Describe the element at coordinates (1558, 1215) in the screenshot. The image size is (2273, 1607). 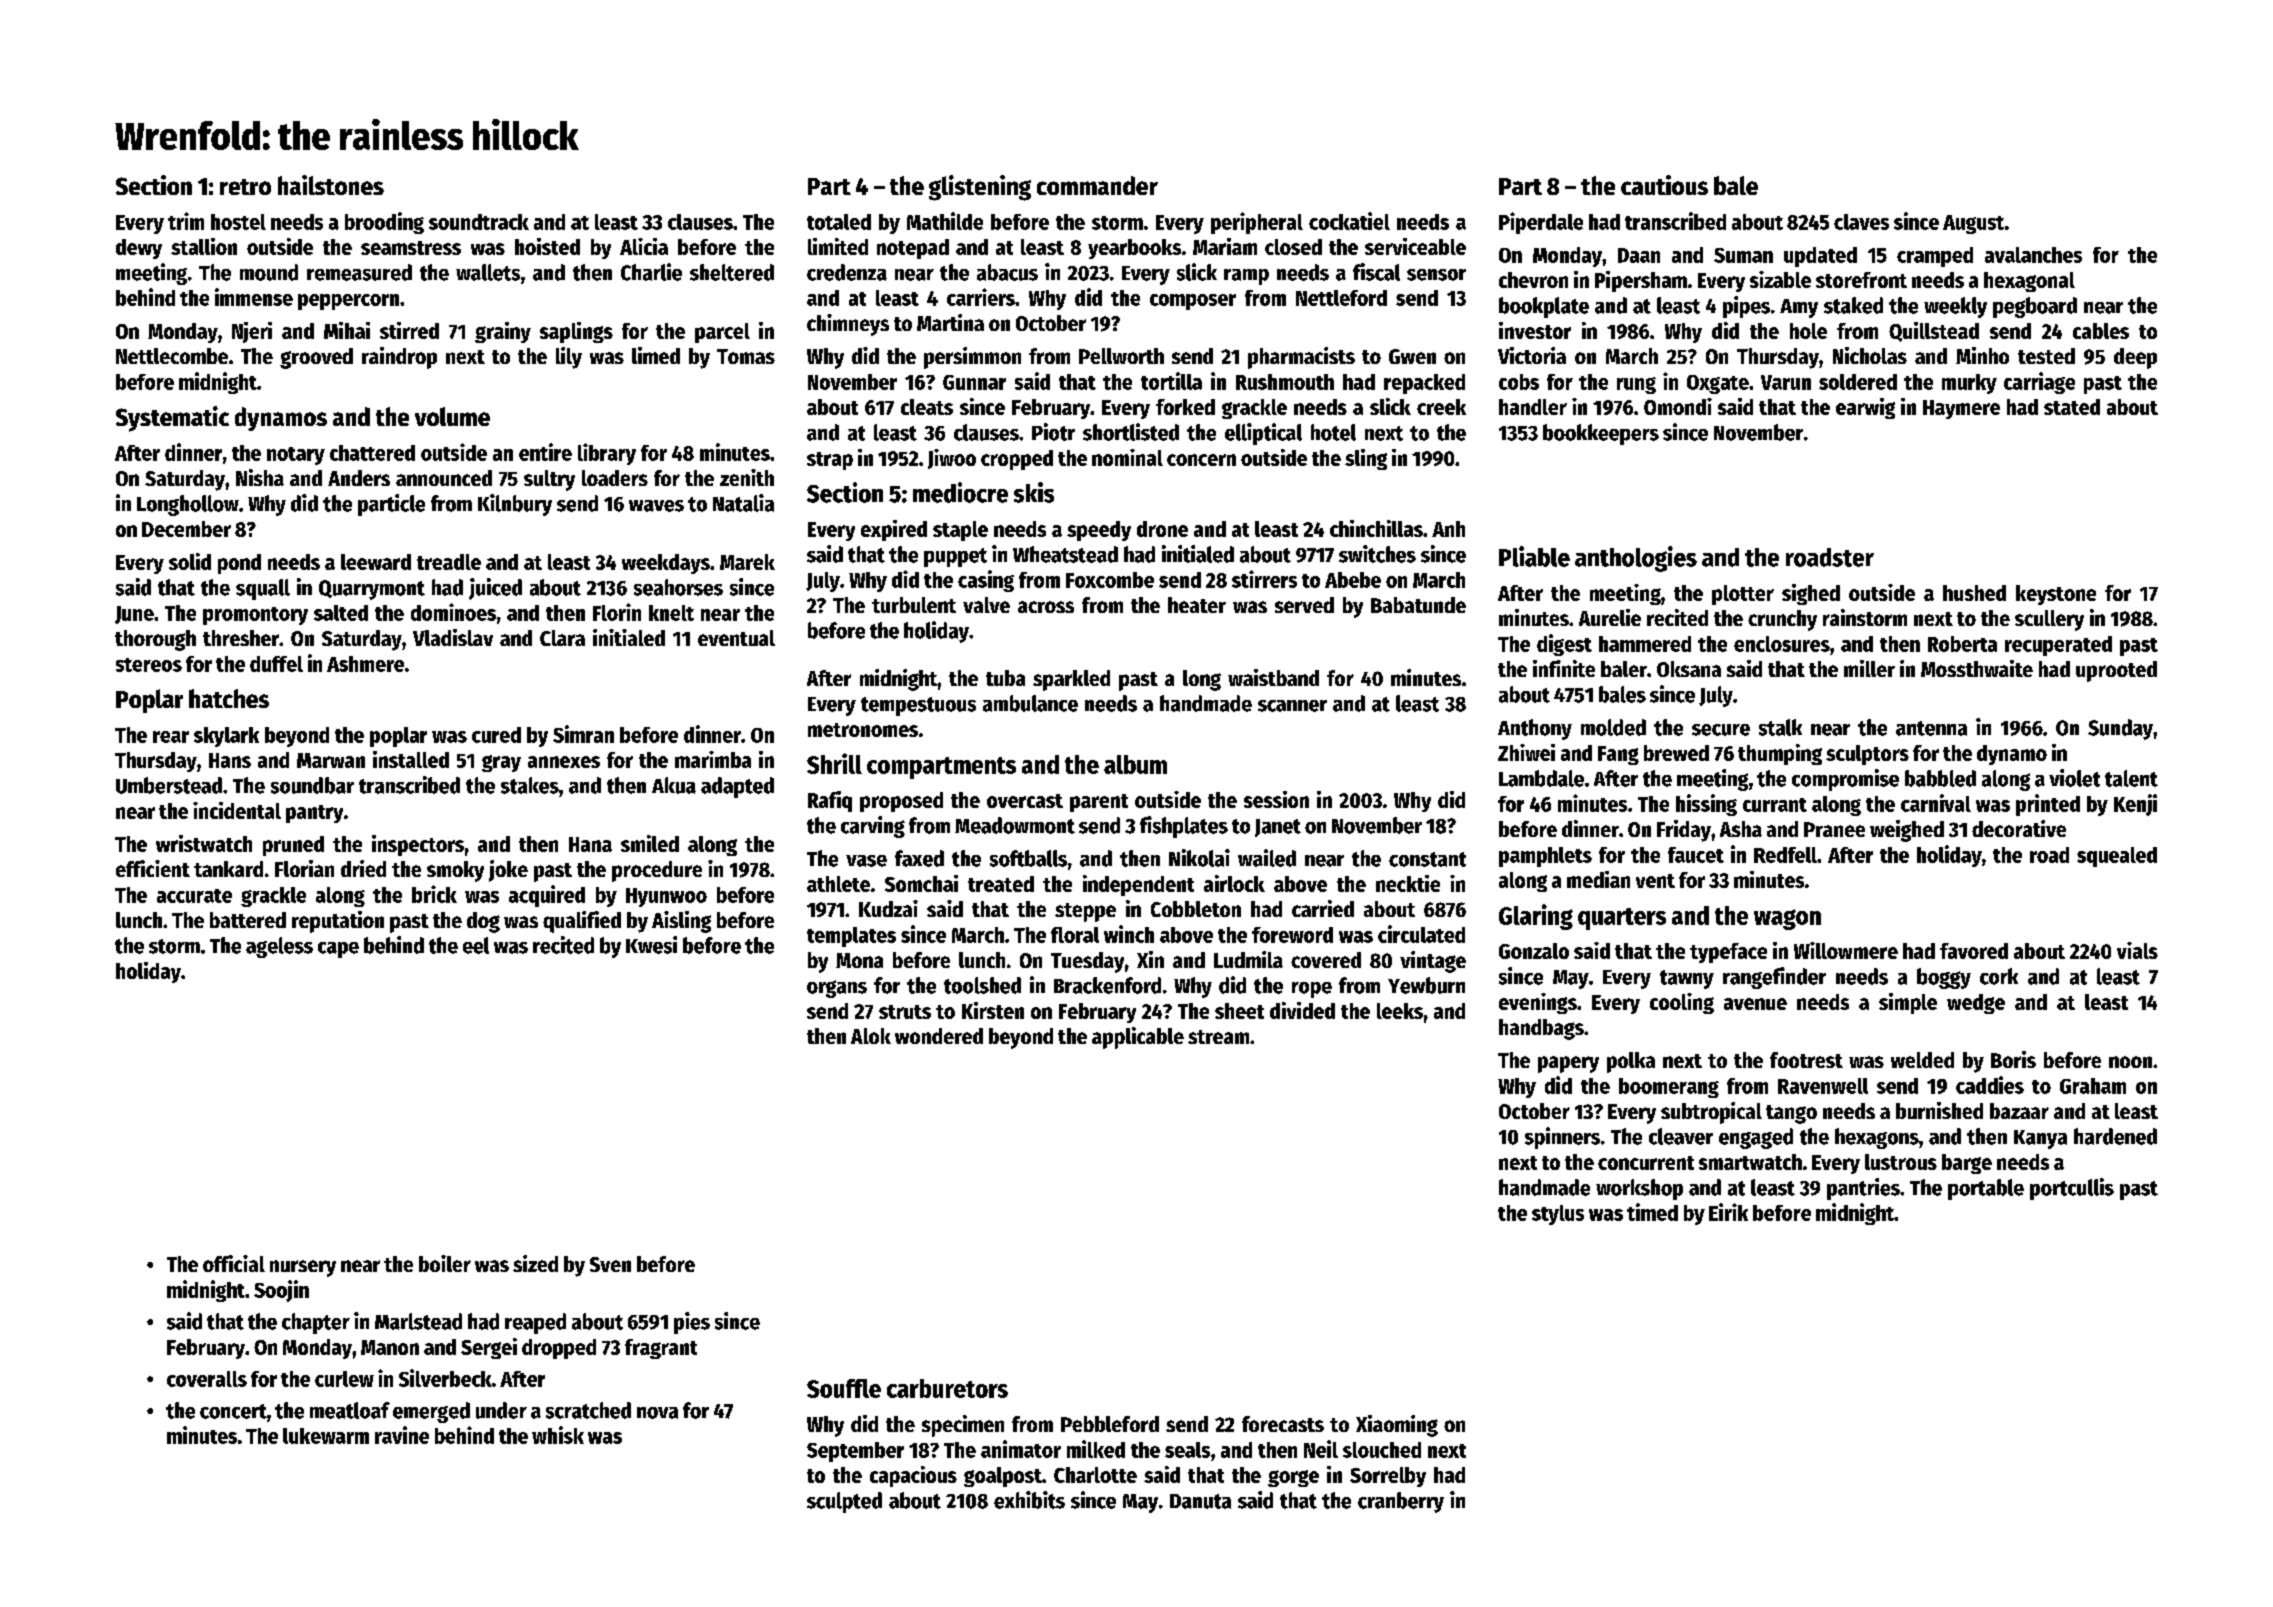
I see `stylus` at that location.
